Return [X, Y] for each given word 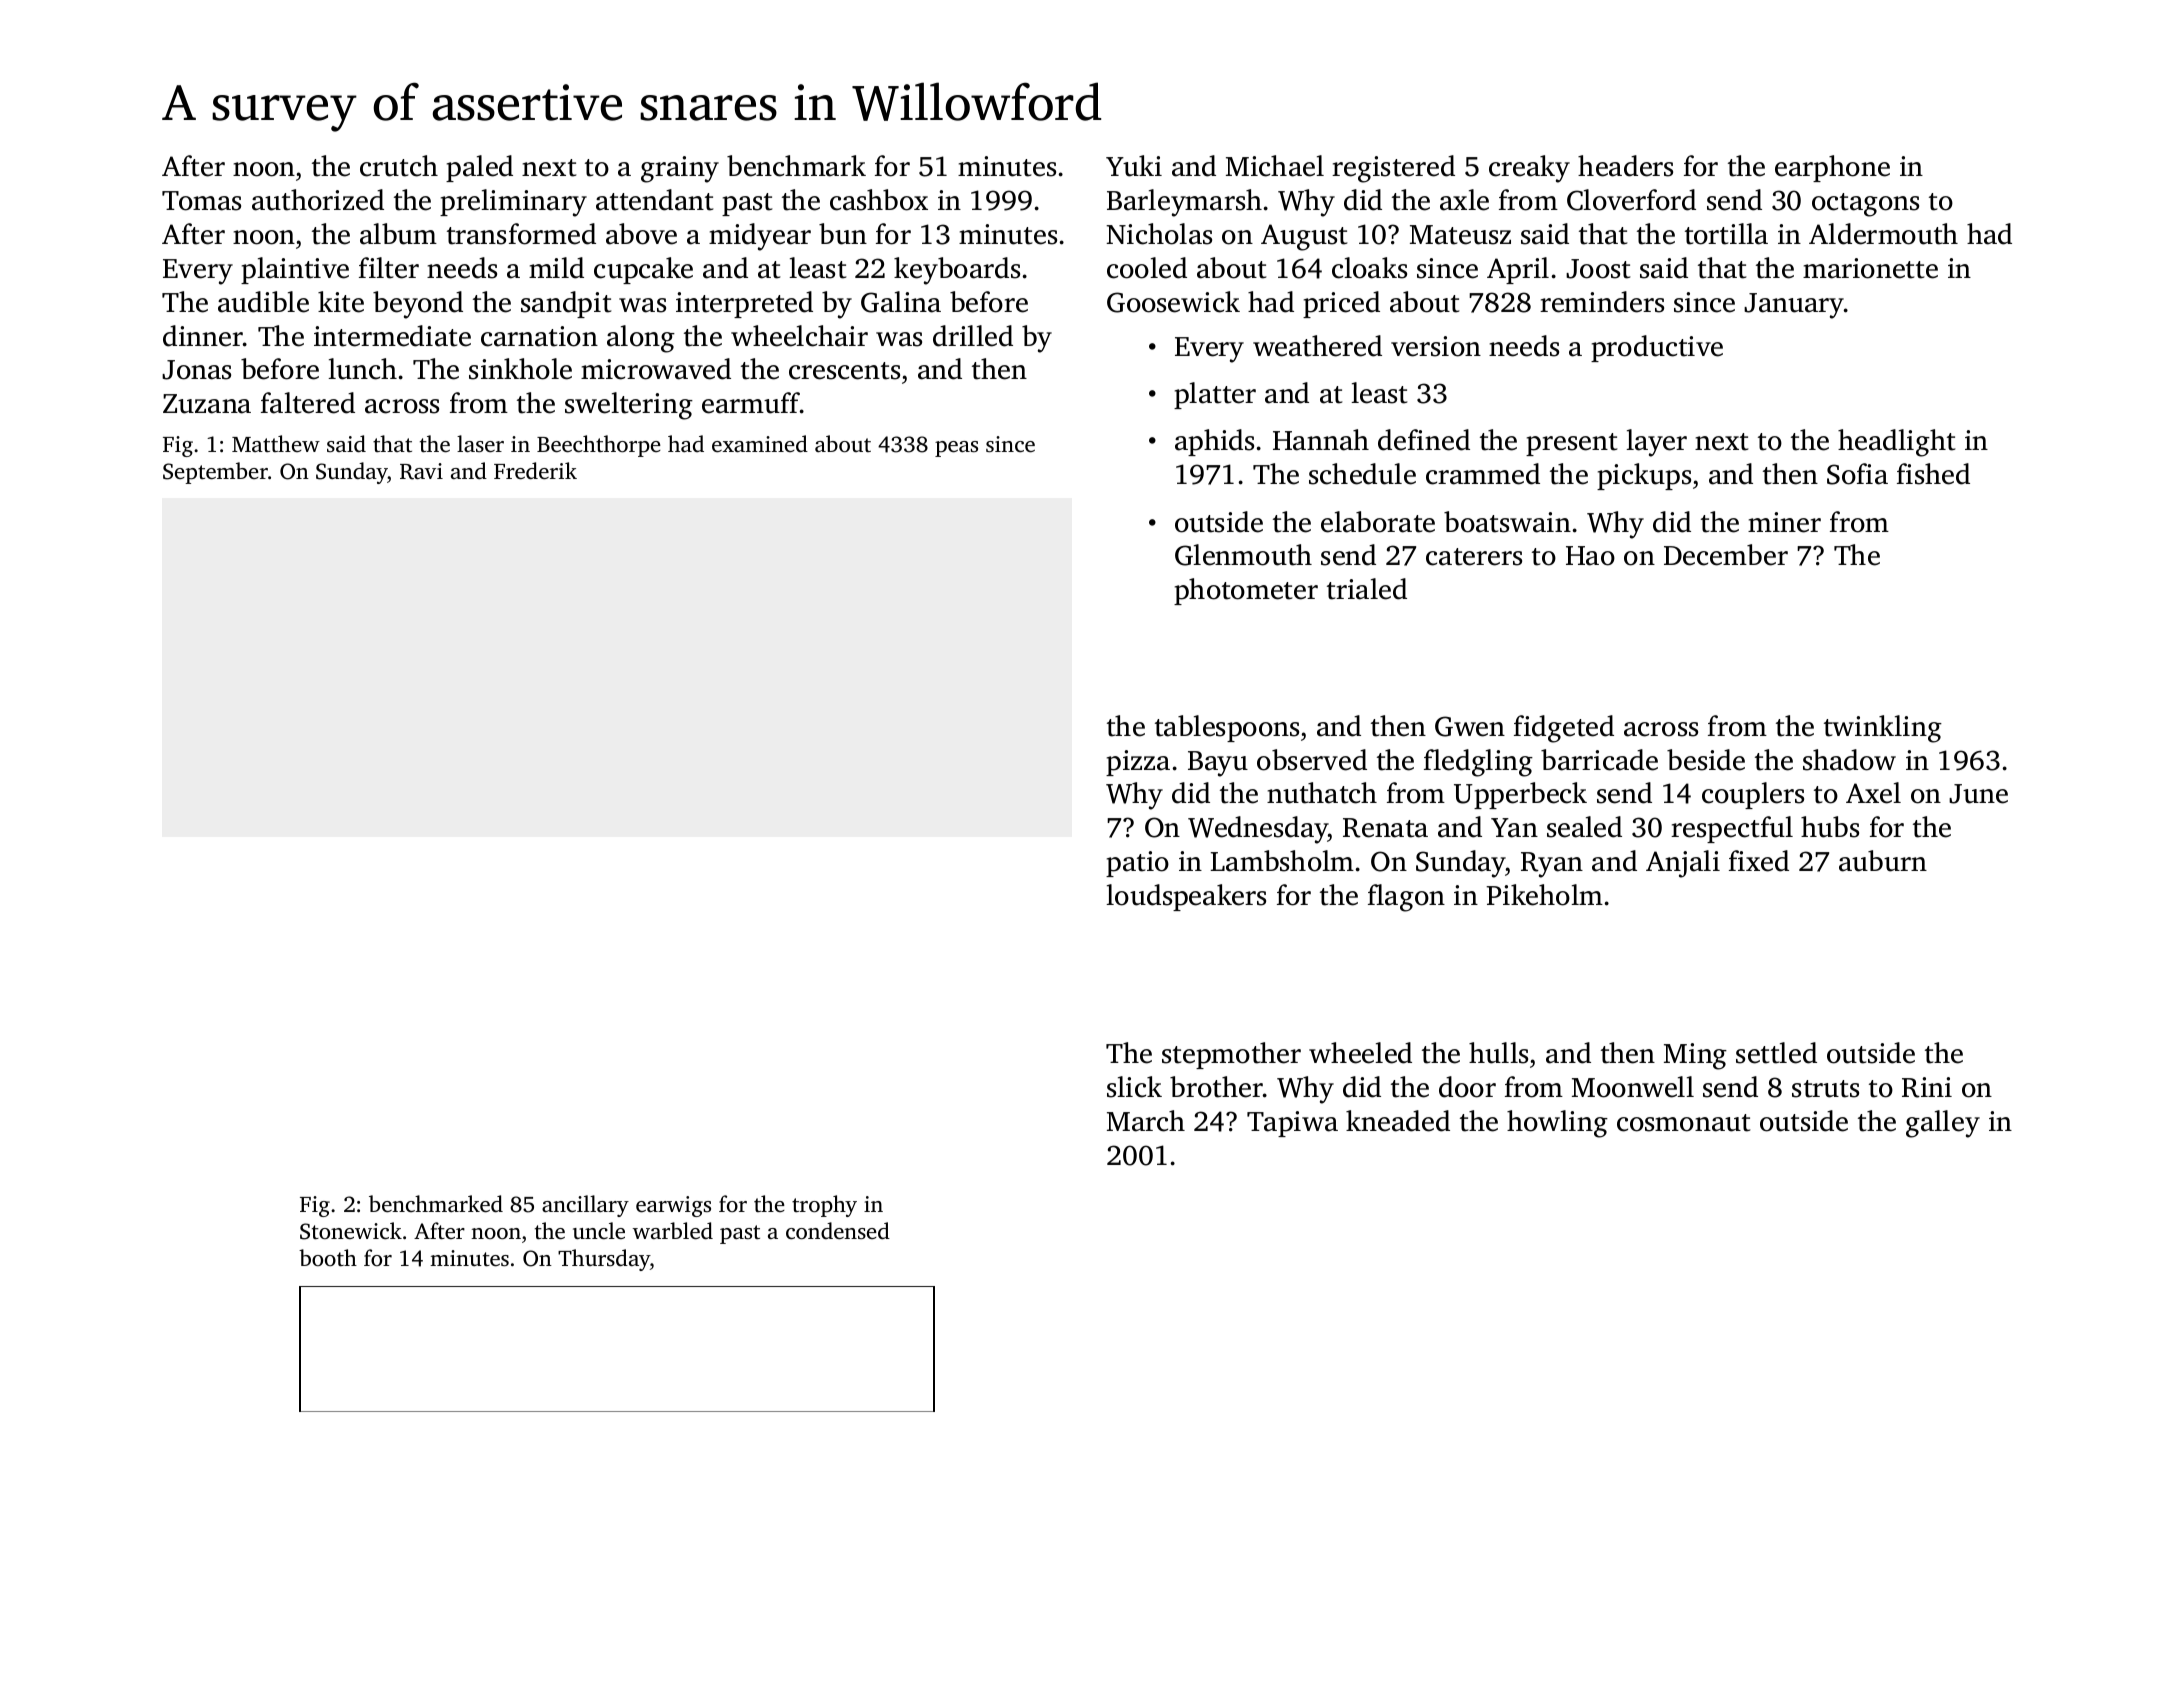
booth [328, 1257]
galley [1943, 1124]
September [215, 473]
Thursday [604, 1260]
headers [1625, 166]
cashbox [879, 200]
